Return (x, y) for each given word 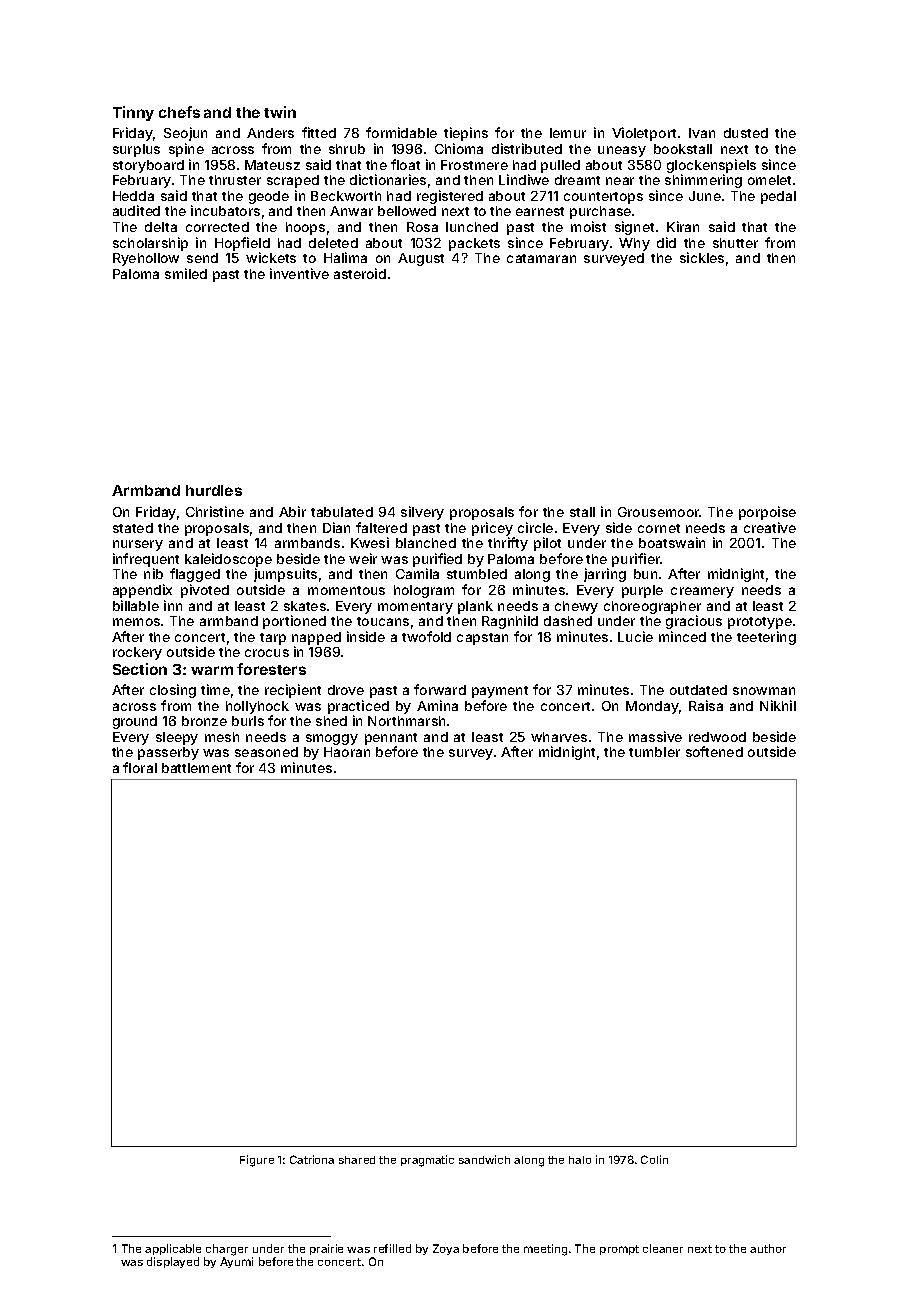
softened (714, 751)
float (405, 164)
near (620, 181)
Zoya (446, 1249)
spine (186, 150)
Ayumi (236, 1262)
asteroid (360, 273)
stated (133, 528)
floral (140, 767)
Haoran (347, 752)
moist (588, 226)
